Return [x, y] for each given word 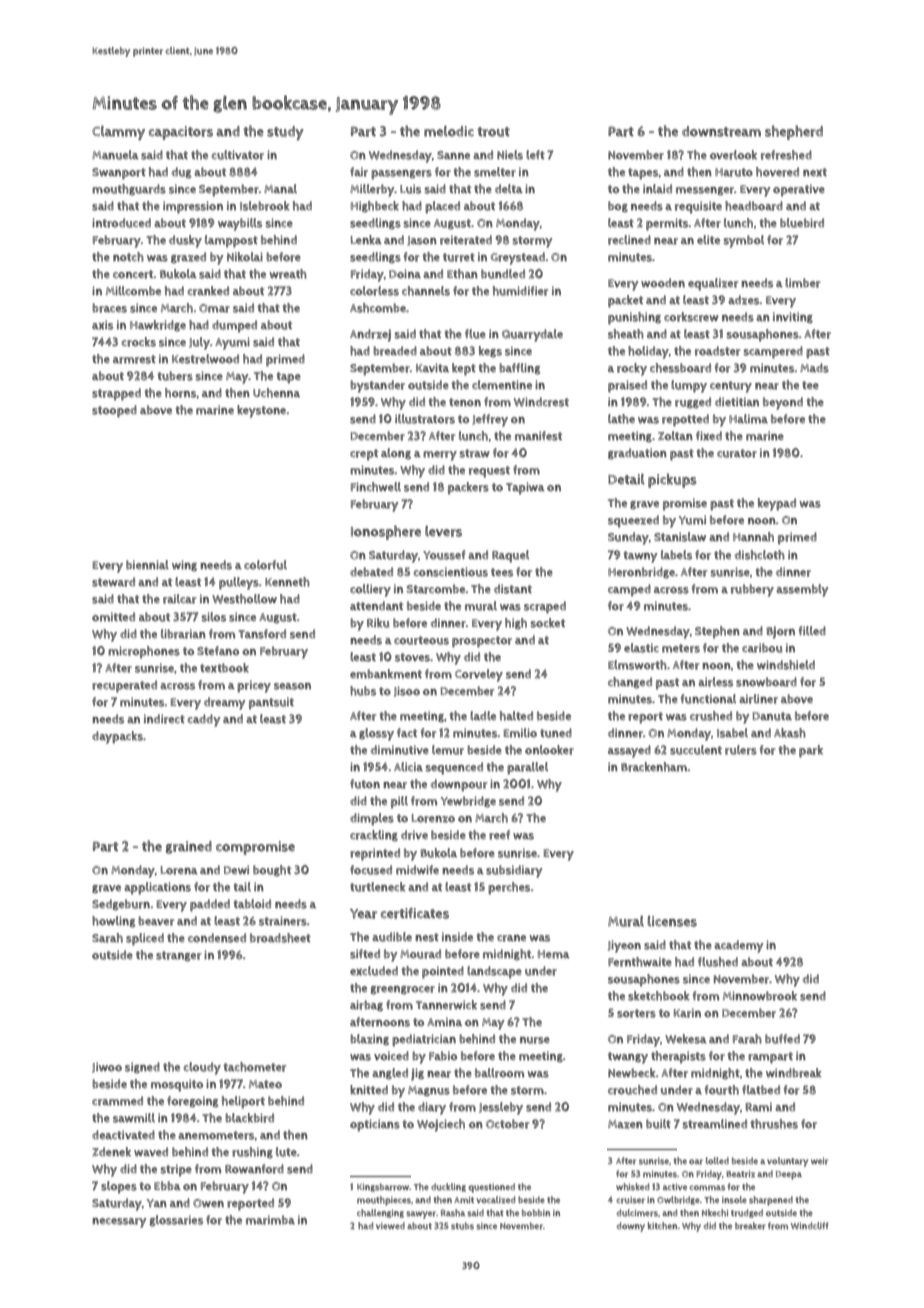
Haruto [734, 172]
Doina [405, 274]
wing [184, 566]
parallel [527, 768]
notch [128, 257]
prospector [482, 642]
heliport [243, 1102]
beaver [156, 921]
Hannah [753, 537]
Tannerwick [446, 1005]
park [811, 751]
